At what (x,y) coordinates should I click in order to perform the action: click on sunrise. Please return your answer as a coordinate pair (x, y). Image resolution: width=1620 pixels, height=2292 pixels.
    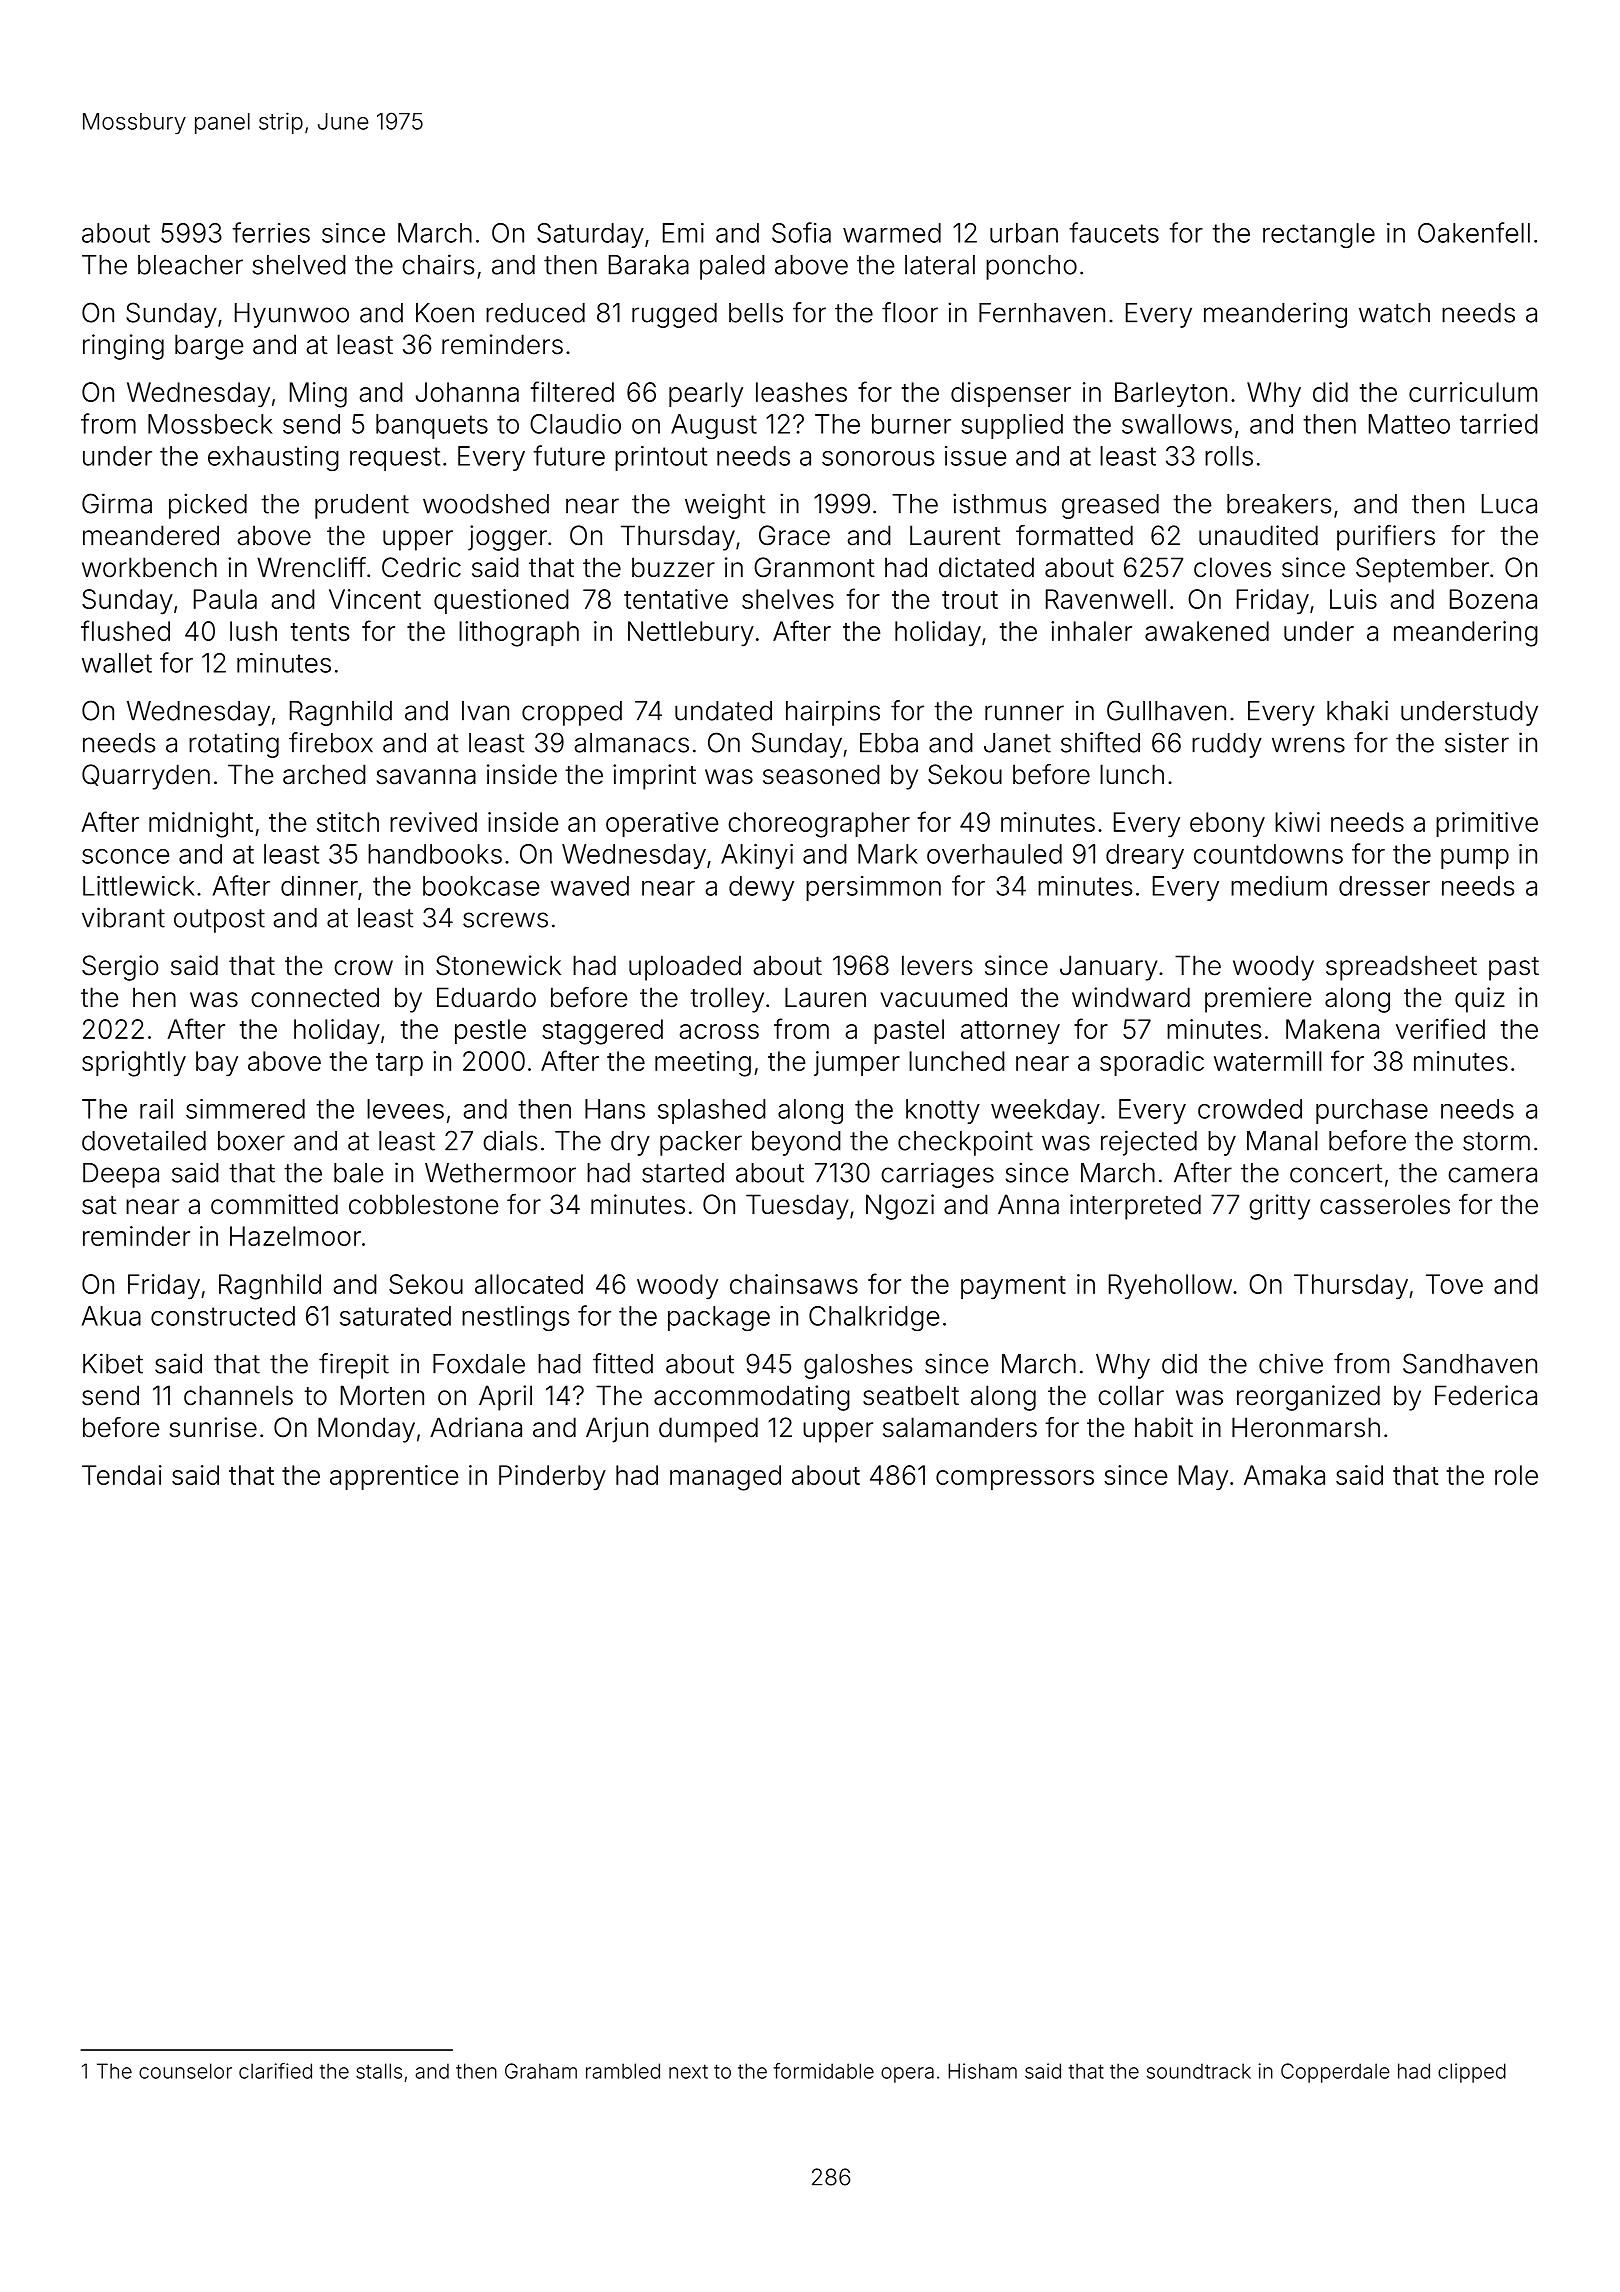
    Looking at the image, I should click on (213, 1427).
